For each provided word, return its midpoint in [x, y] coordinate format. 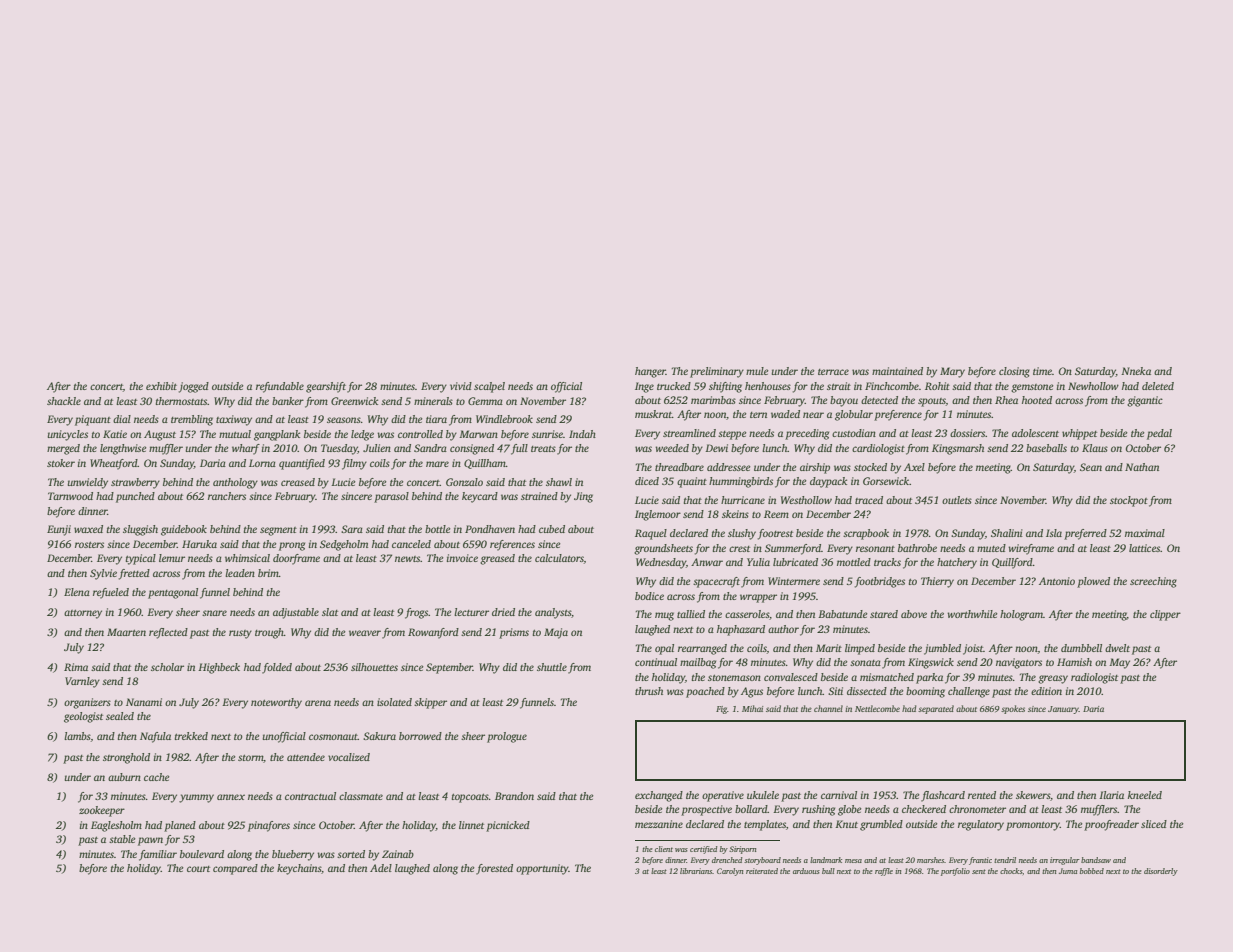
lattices [1144, 548]
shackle [64, 401]
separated [936, 709]
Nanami [144, 702]
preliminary [717, 372]
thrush [649, 691]
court [198, 869]
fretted [134, 574]
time [1042, 371]
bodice [649, 596]
